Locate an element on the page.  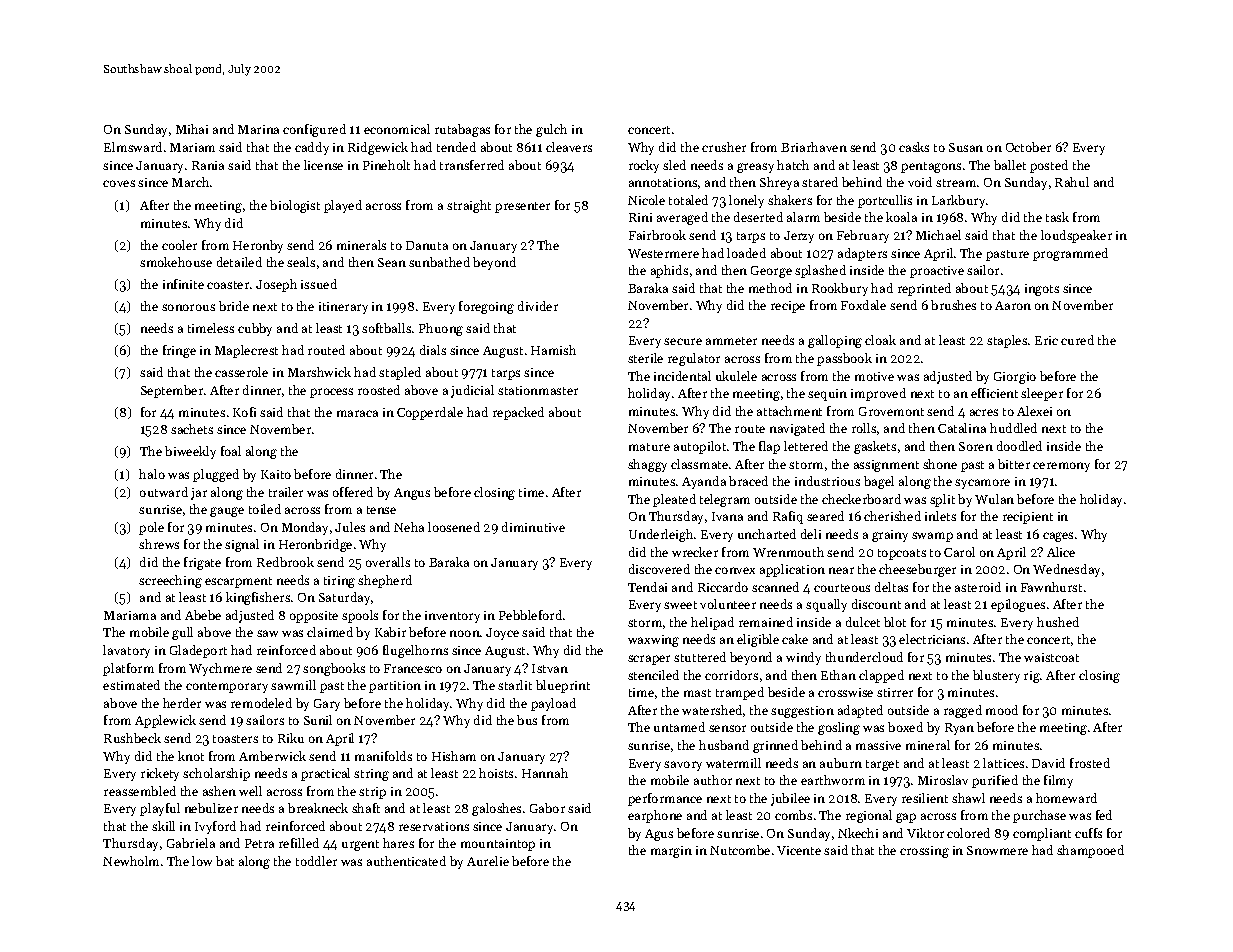
pentagons is located at coordinates (931, 167).
